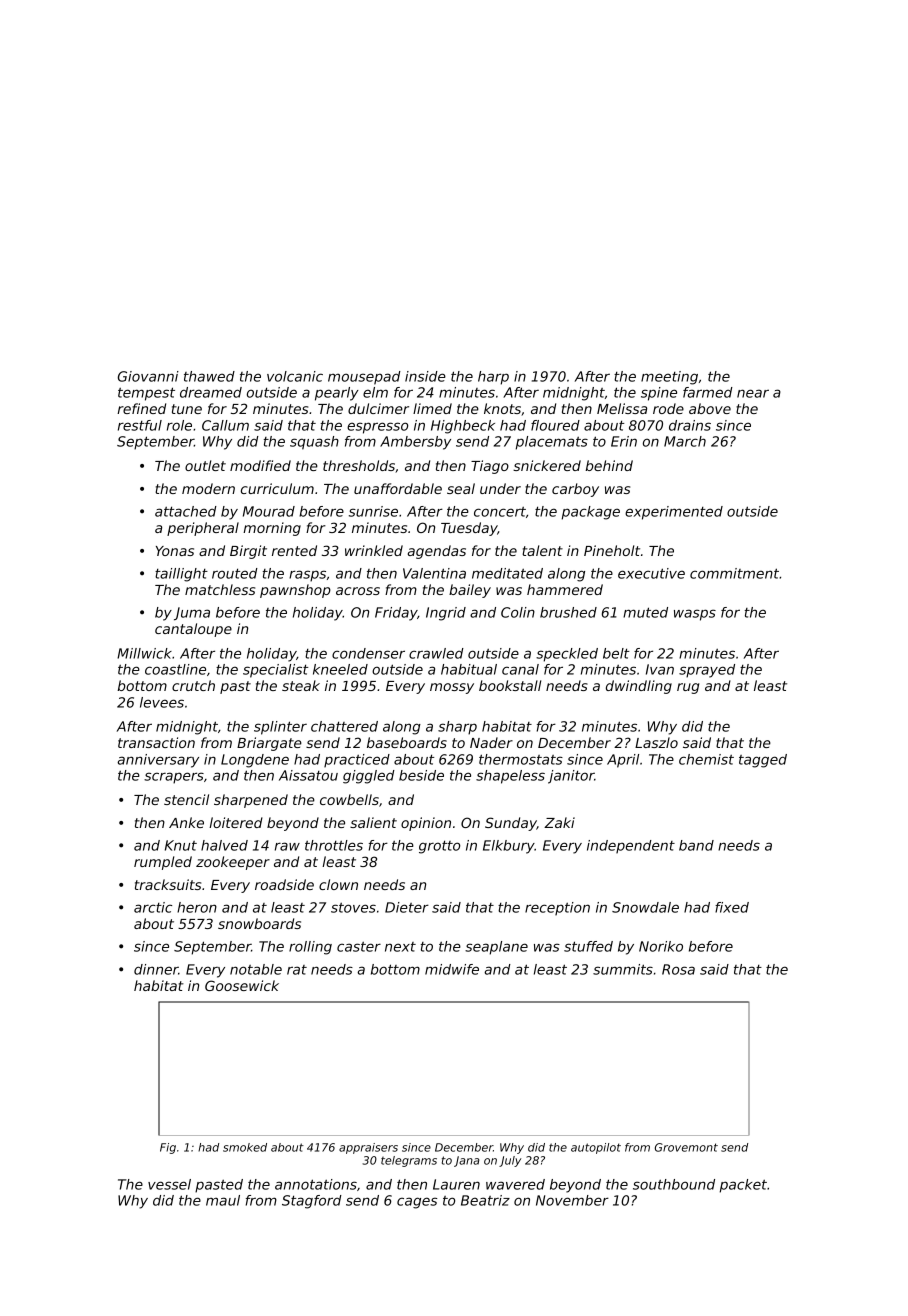  What do you see at coordinates (245, 1147) in the page?
I see `smoked` at bounding box center [245, 1147].
